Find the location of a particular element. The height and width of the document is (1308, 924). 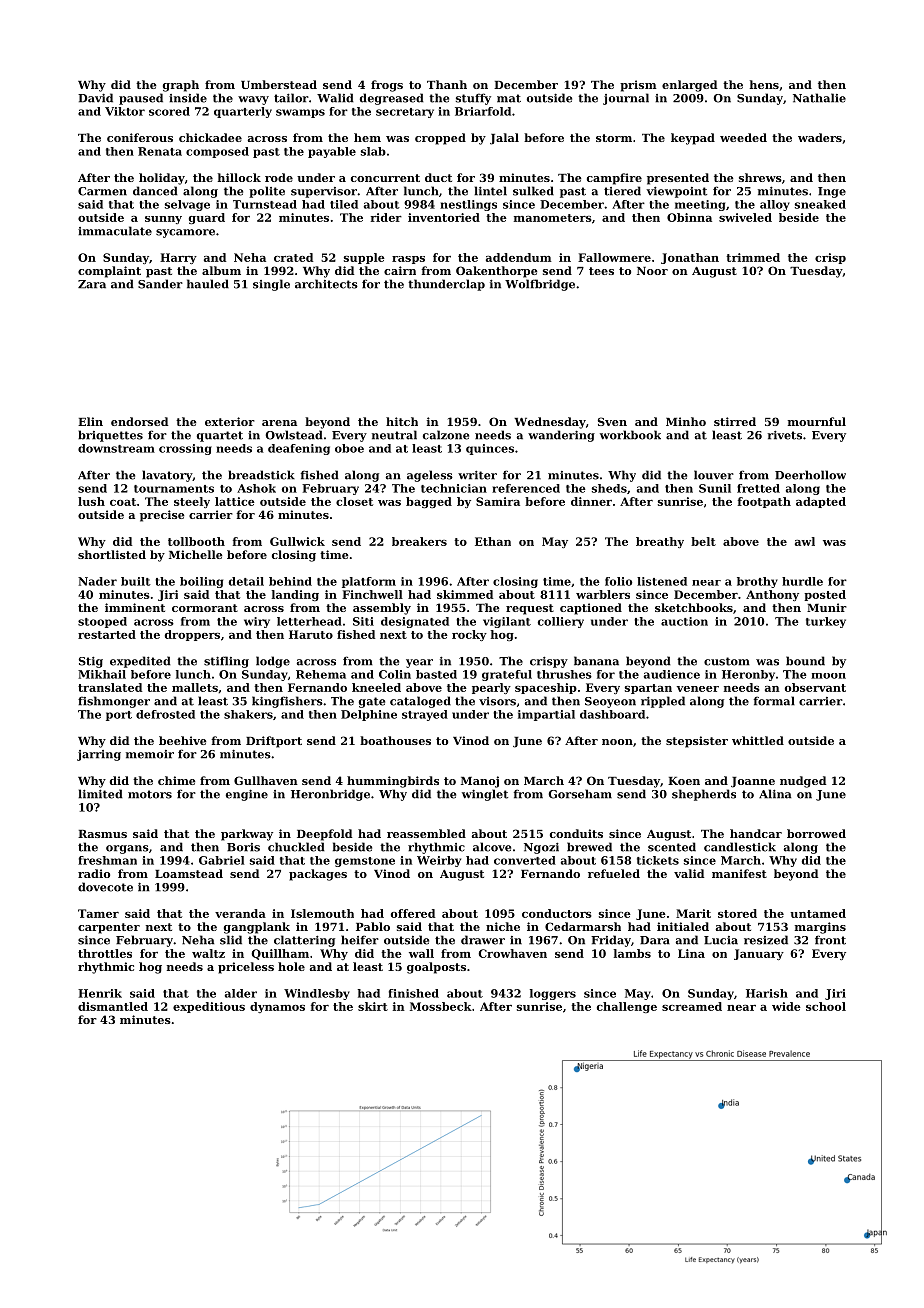

dynamos is located at coordinates (277, 1007).
